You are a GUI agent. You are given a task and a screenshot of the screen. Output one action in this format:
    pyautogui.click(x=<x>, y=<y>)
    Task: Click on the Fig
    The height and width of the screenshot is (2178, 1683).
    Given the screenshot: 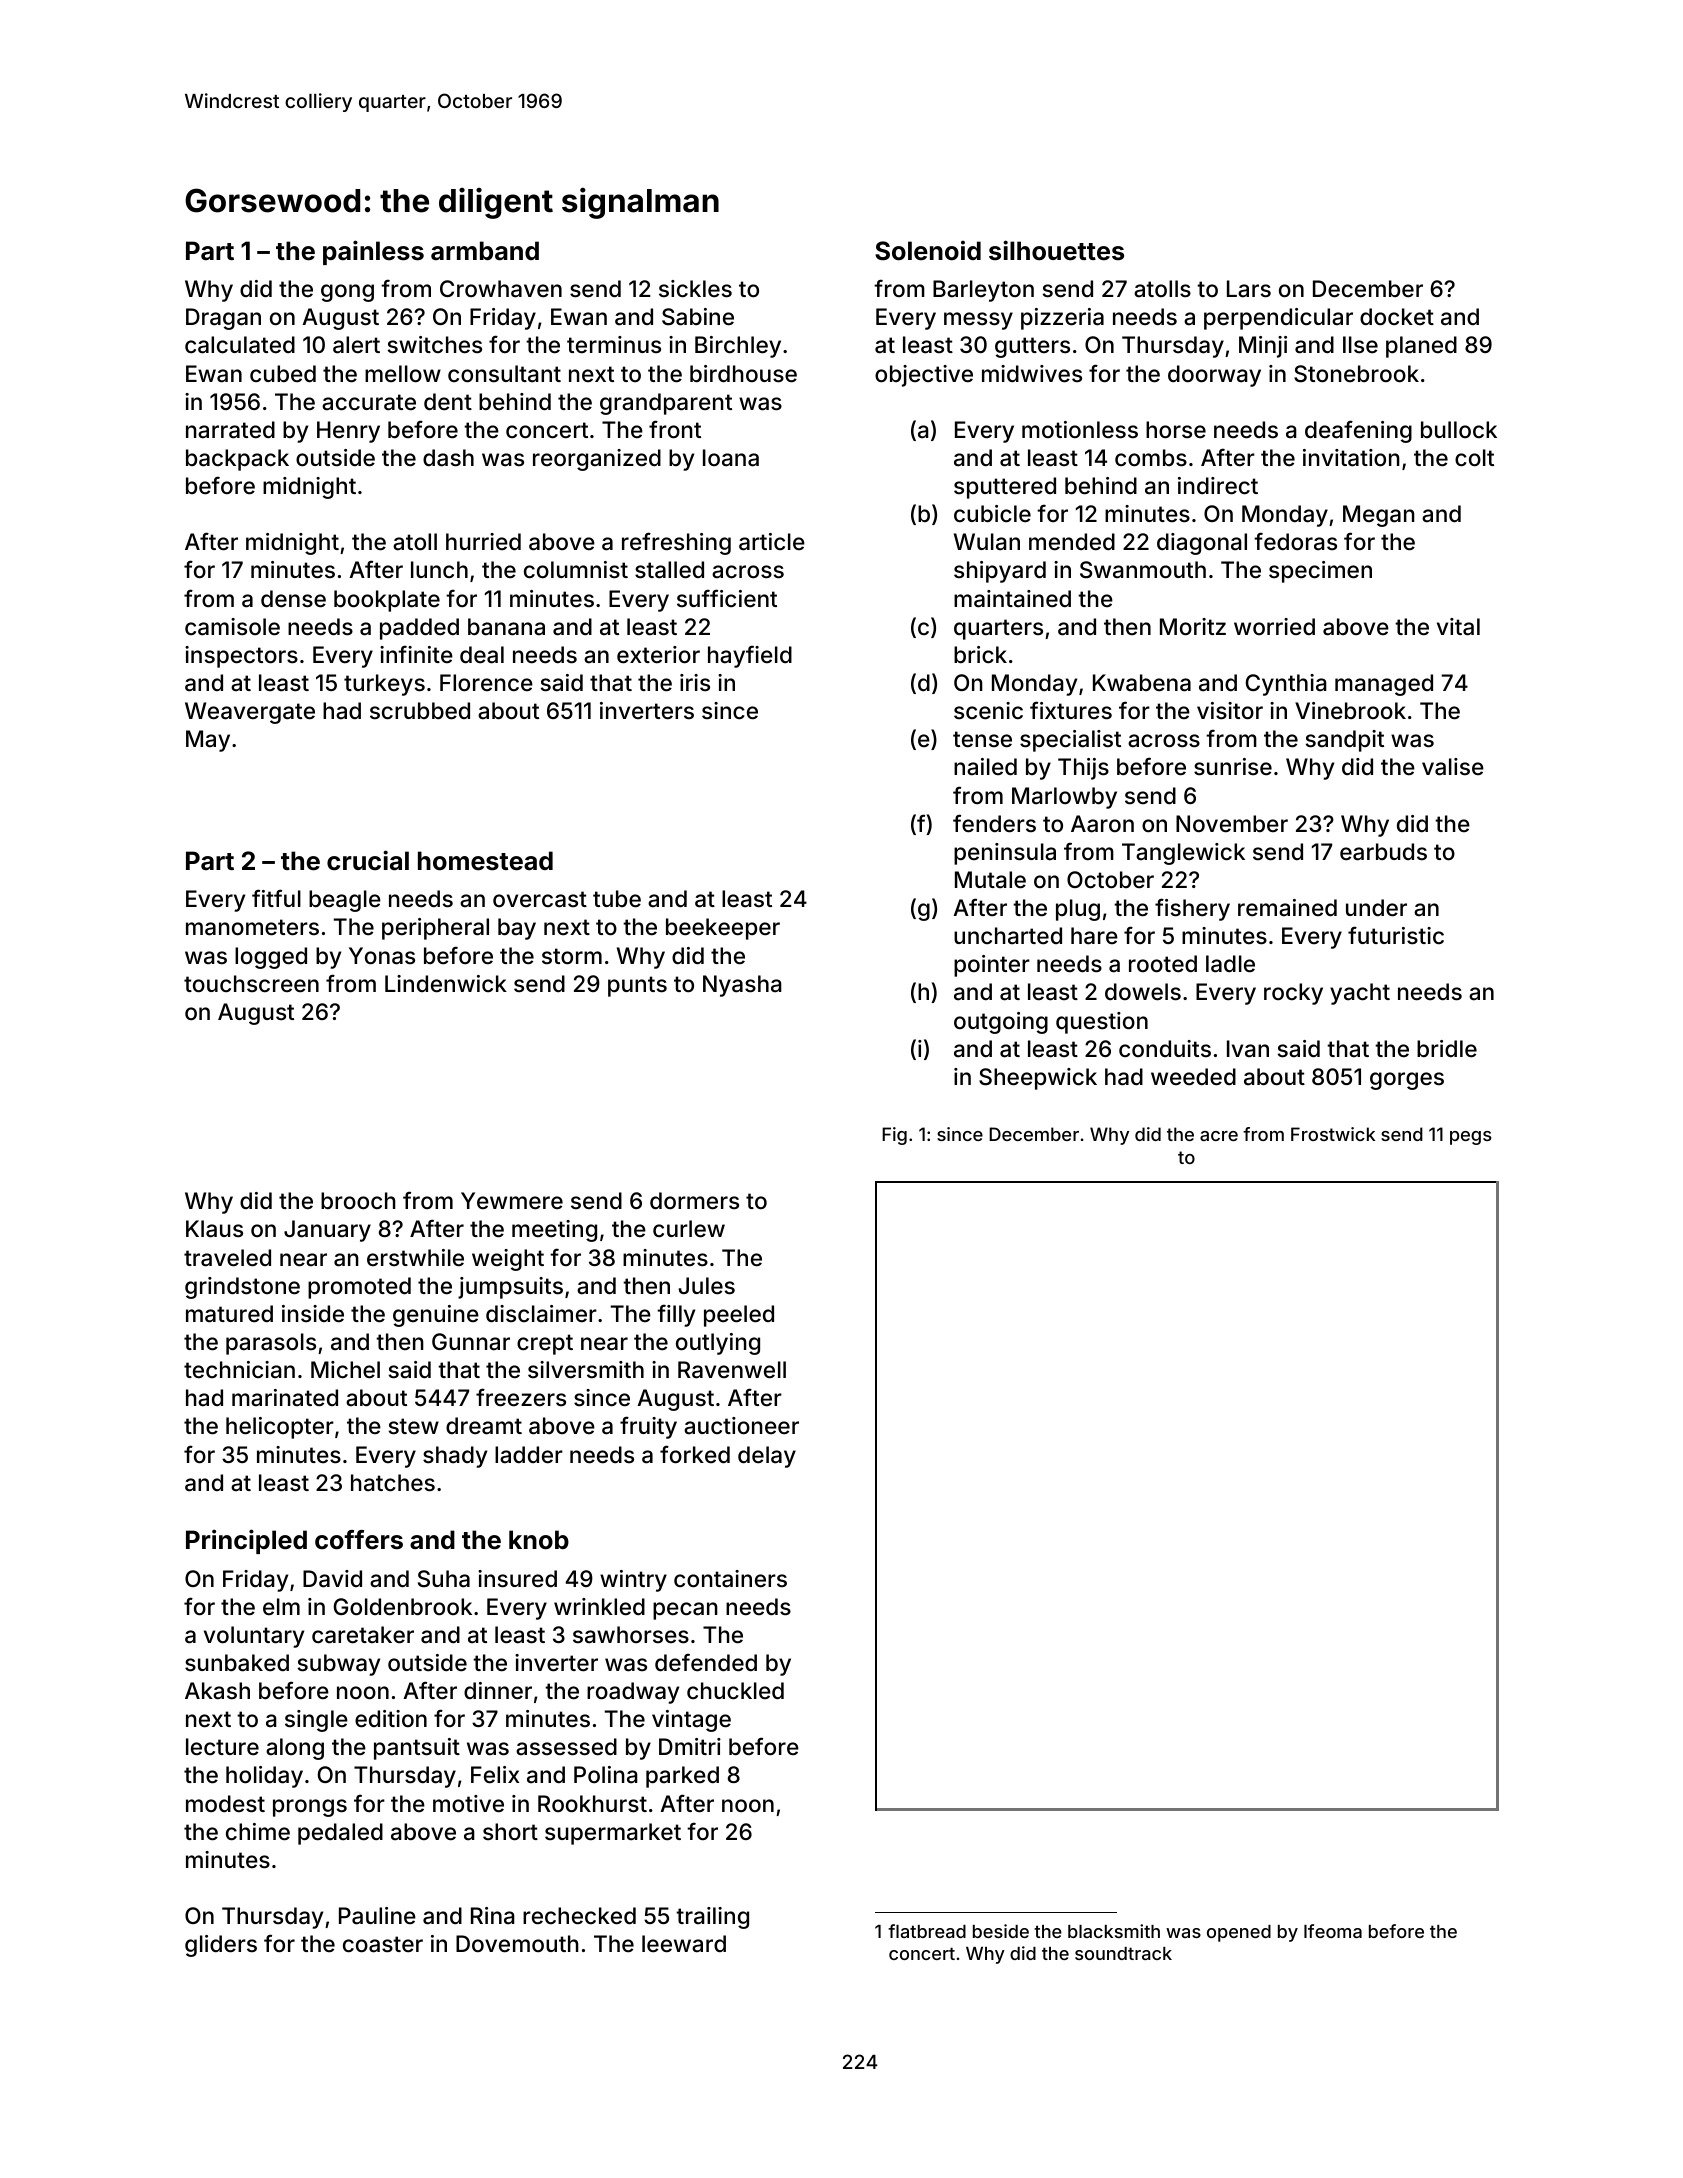 What is the action you would take?
    pyautogui.click(x=894, y=1136)
